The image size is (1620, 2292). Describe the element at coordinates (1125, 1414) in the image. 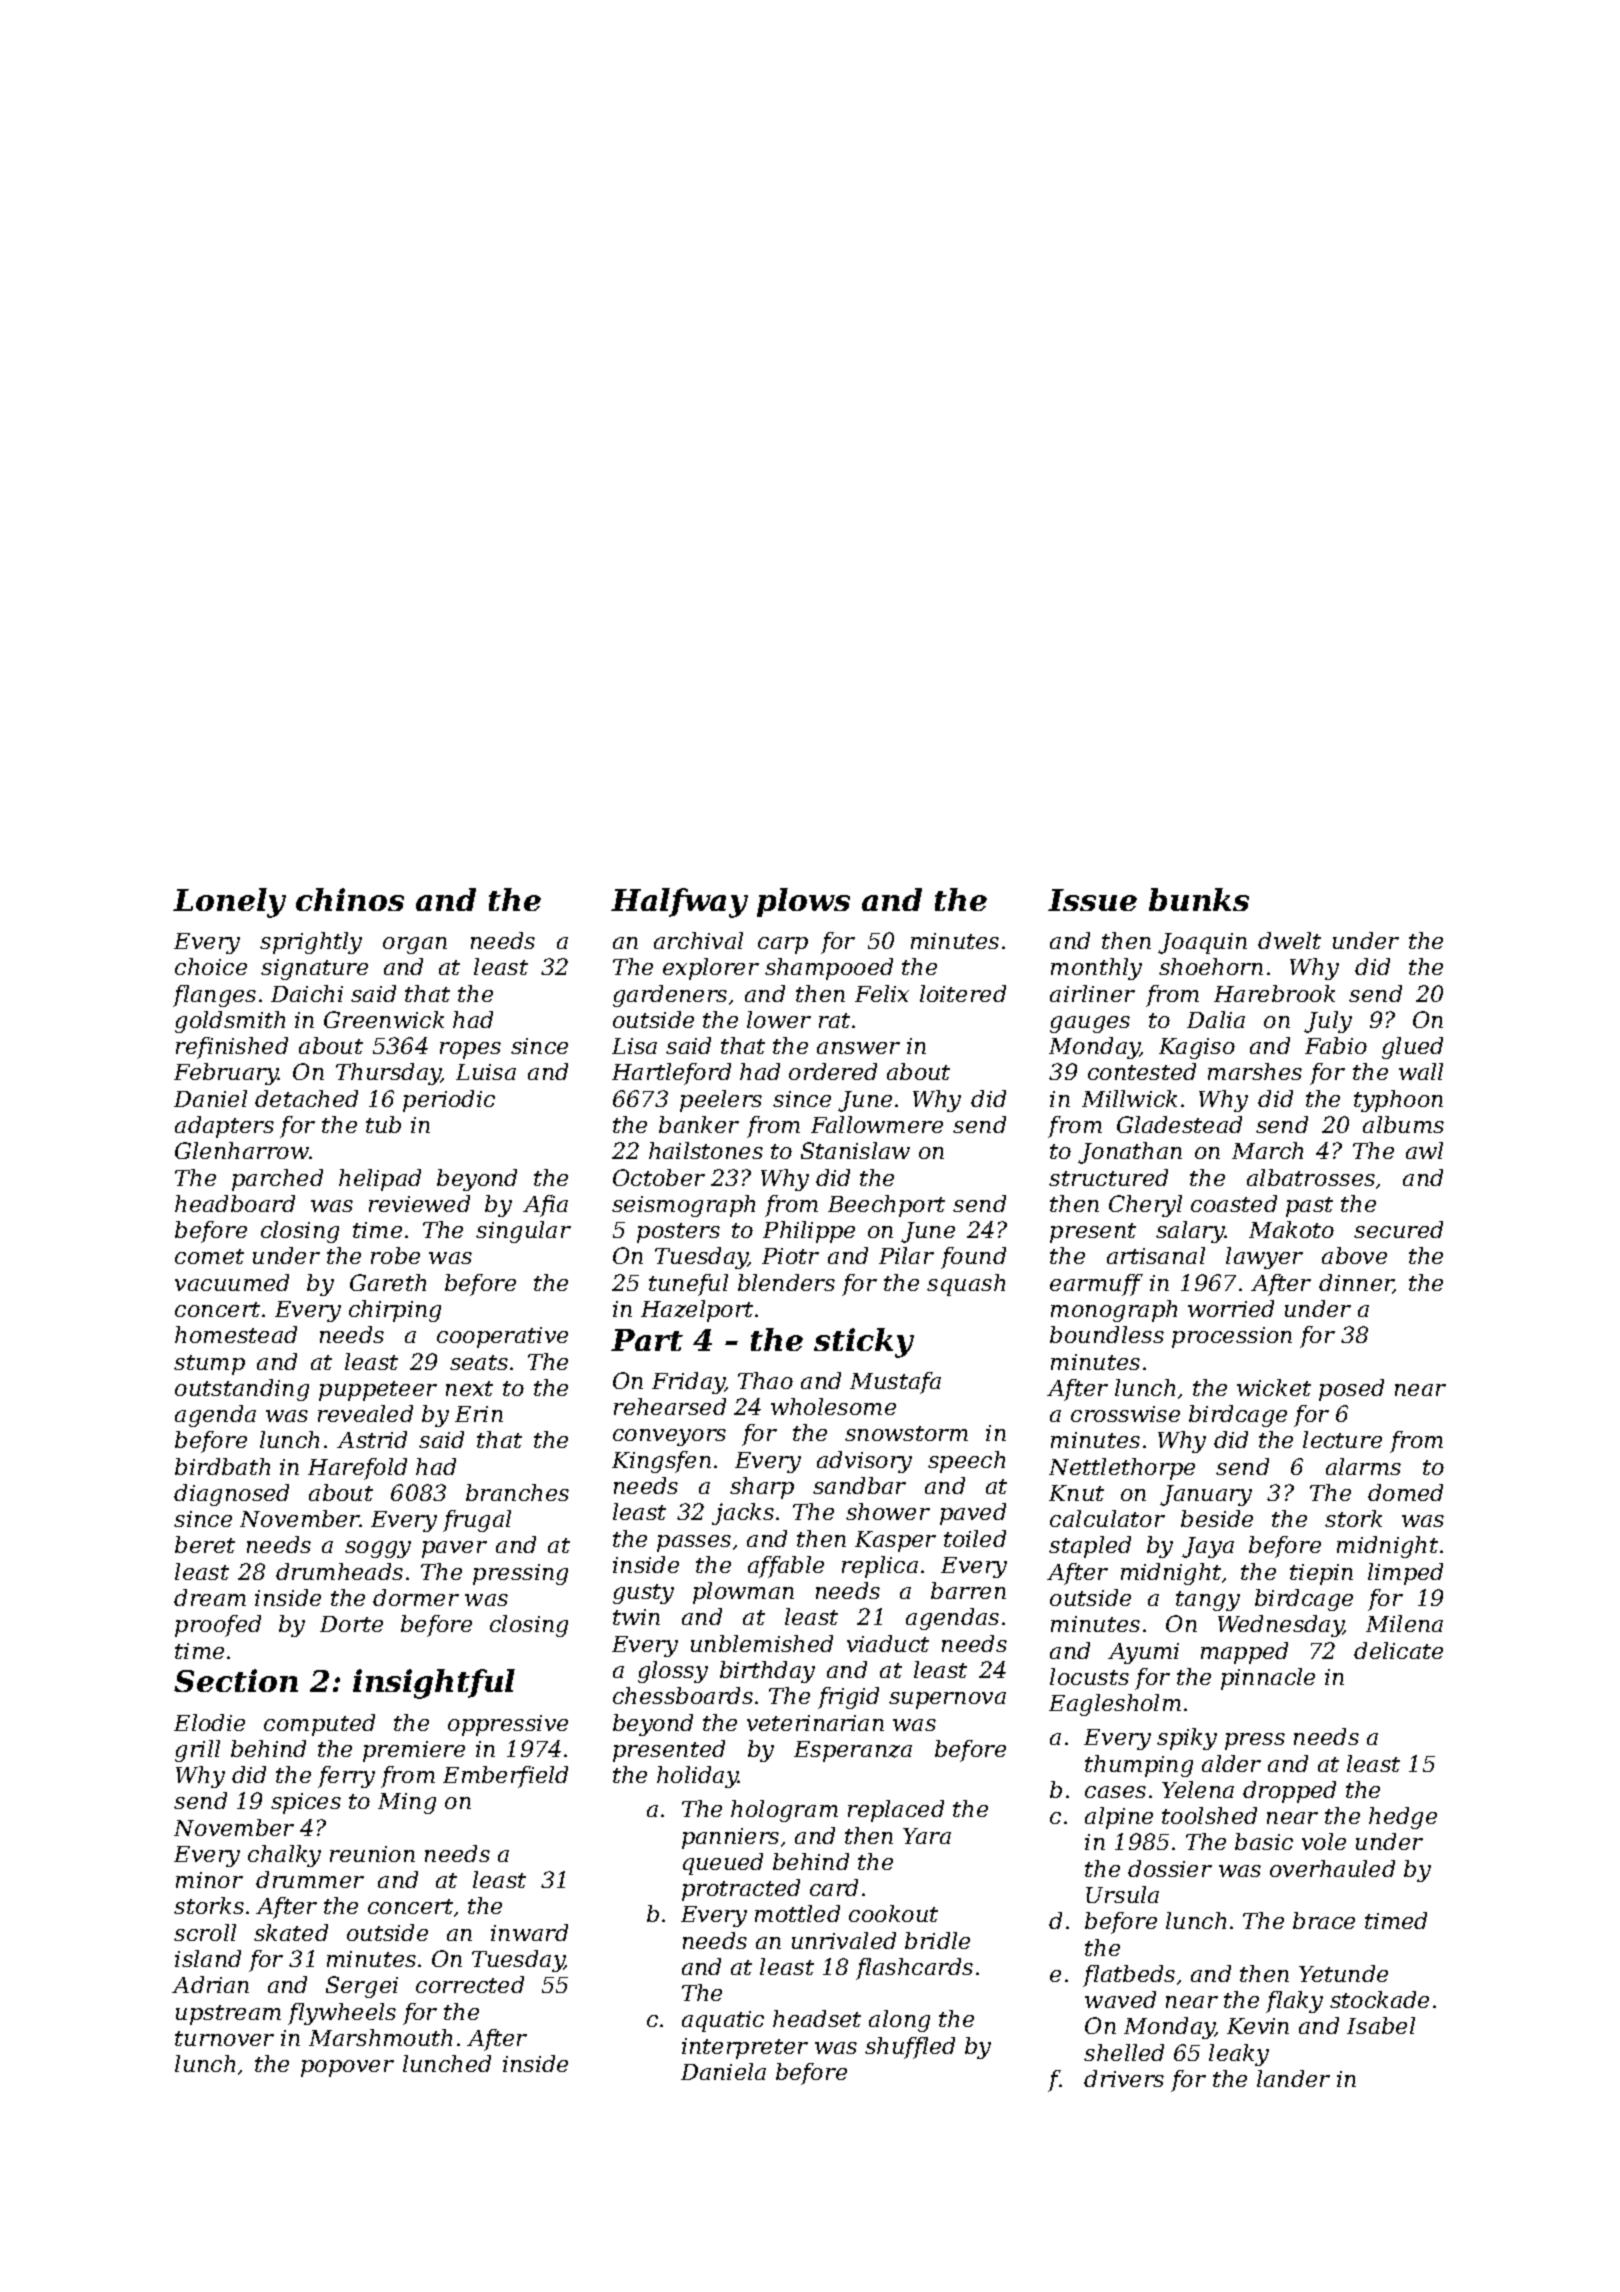

I see `crosswise` at that location.
